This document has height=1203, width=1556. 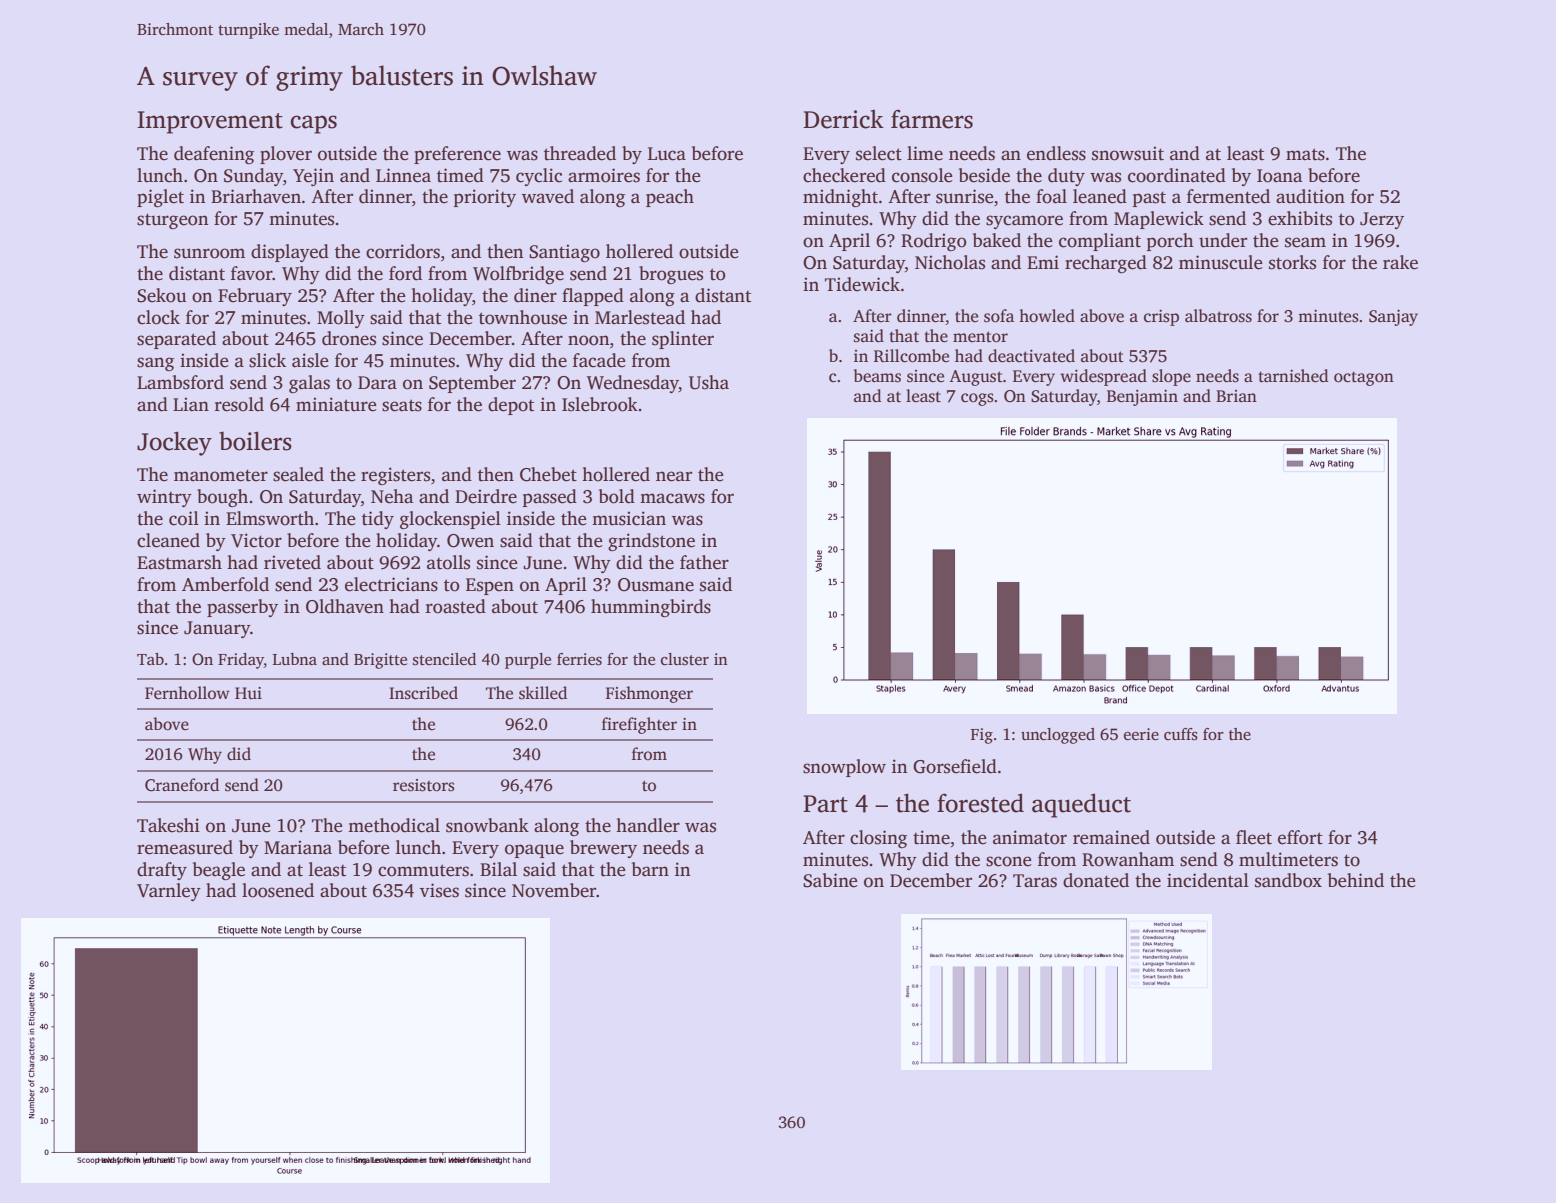 I want to click on Part, so click(x=825, y=804).
